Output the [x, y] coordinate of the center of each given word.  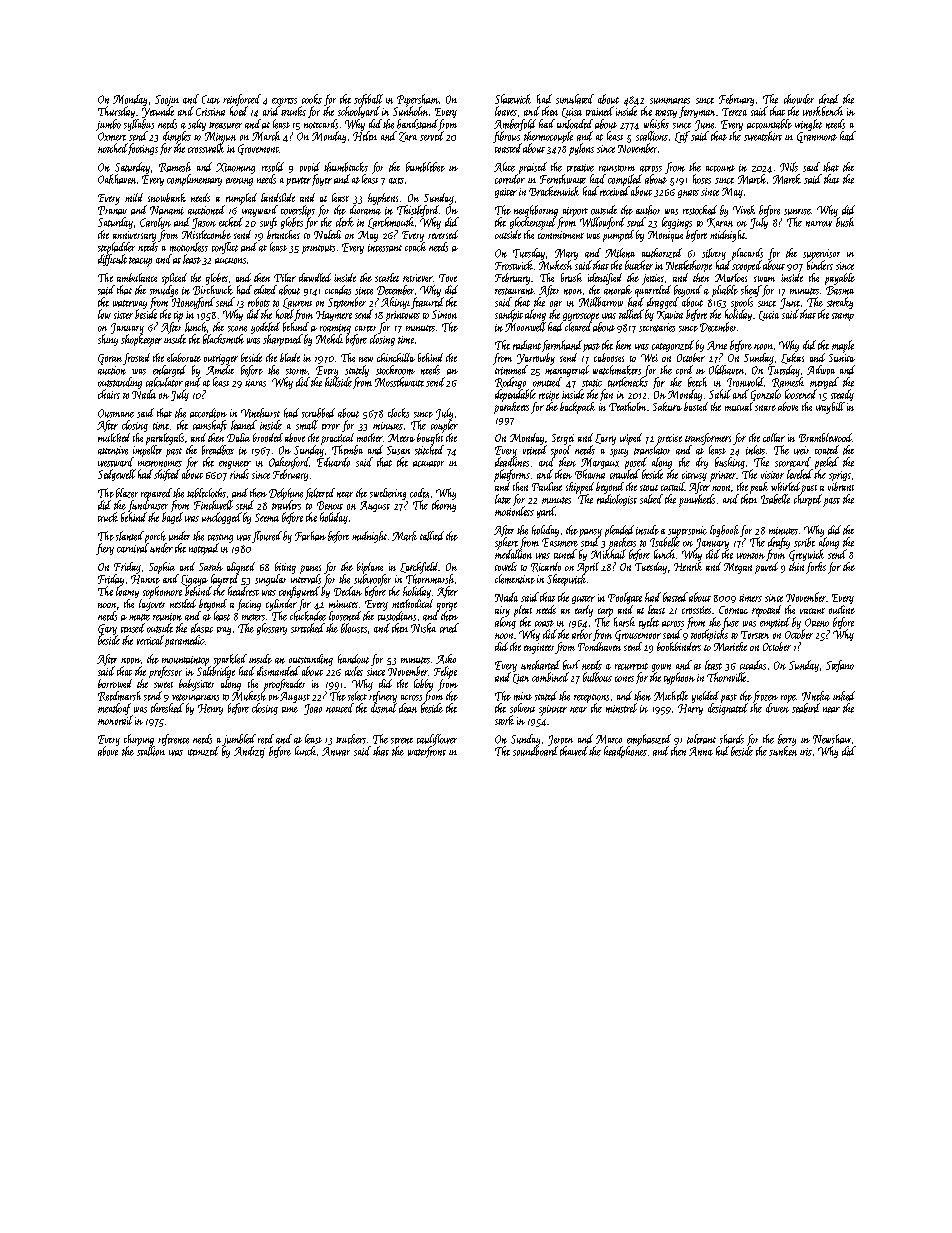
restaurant [514, 291]
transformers [708, 439]
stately [357, 371]
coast [544, 623]
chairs [109, 394]
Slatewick [513, 99]
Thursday [116, 112]
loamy [127, 592]
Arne [717, 345]
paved [766, 568]
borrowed [115, 683]
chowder [799, 99]
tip [178, 316]
